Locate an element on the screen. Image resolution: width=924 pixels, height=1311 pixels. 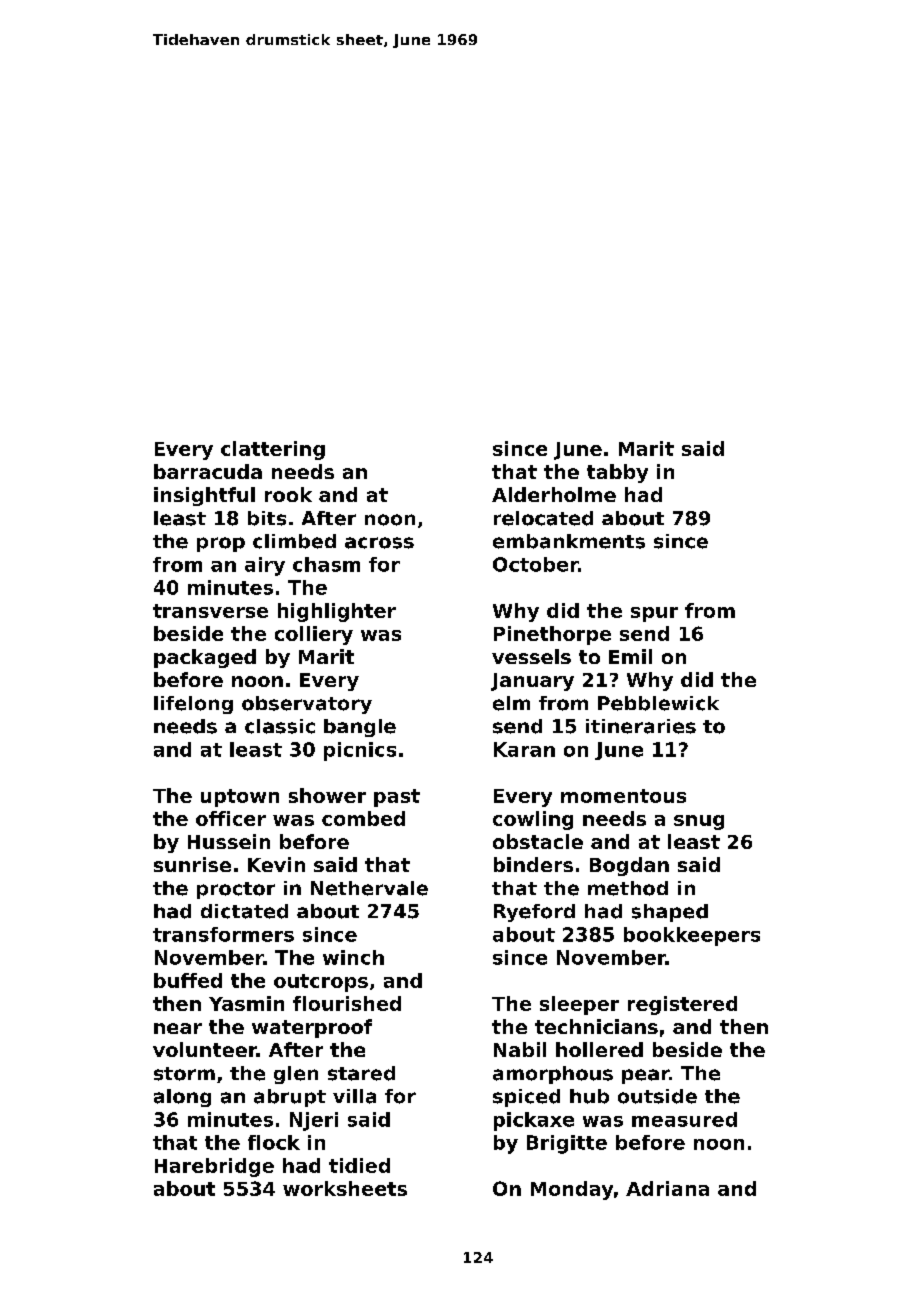
officer is located at coordinates (231, 818).
